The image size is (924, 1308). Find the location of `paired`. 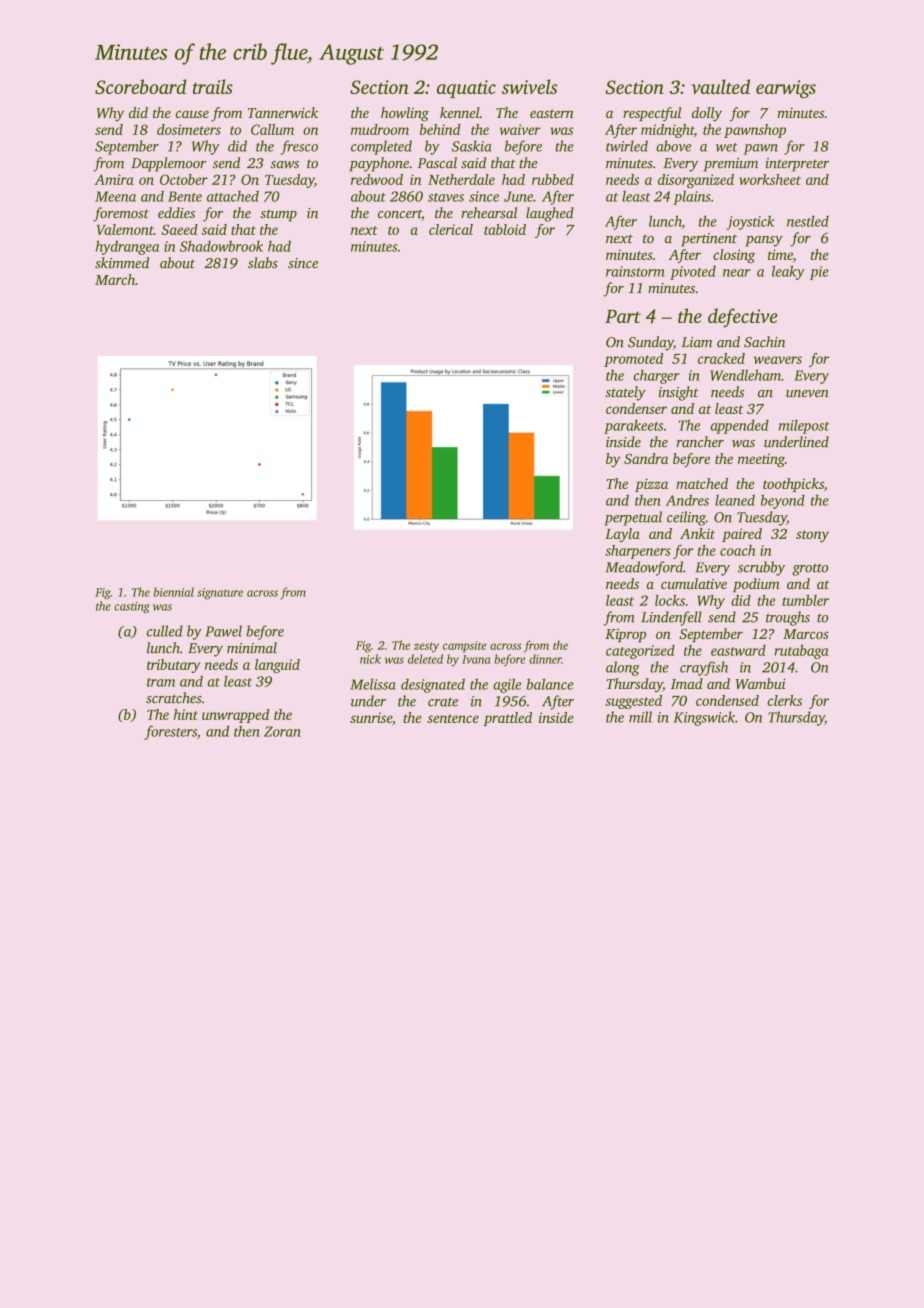

paired is located at coordinates (742, 535).
